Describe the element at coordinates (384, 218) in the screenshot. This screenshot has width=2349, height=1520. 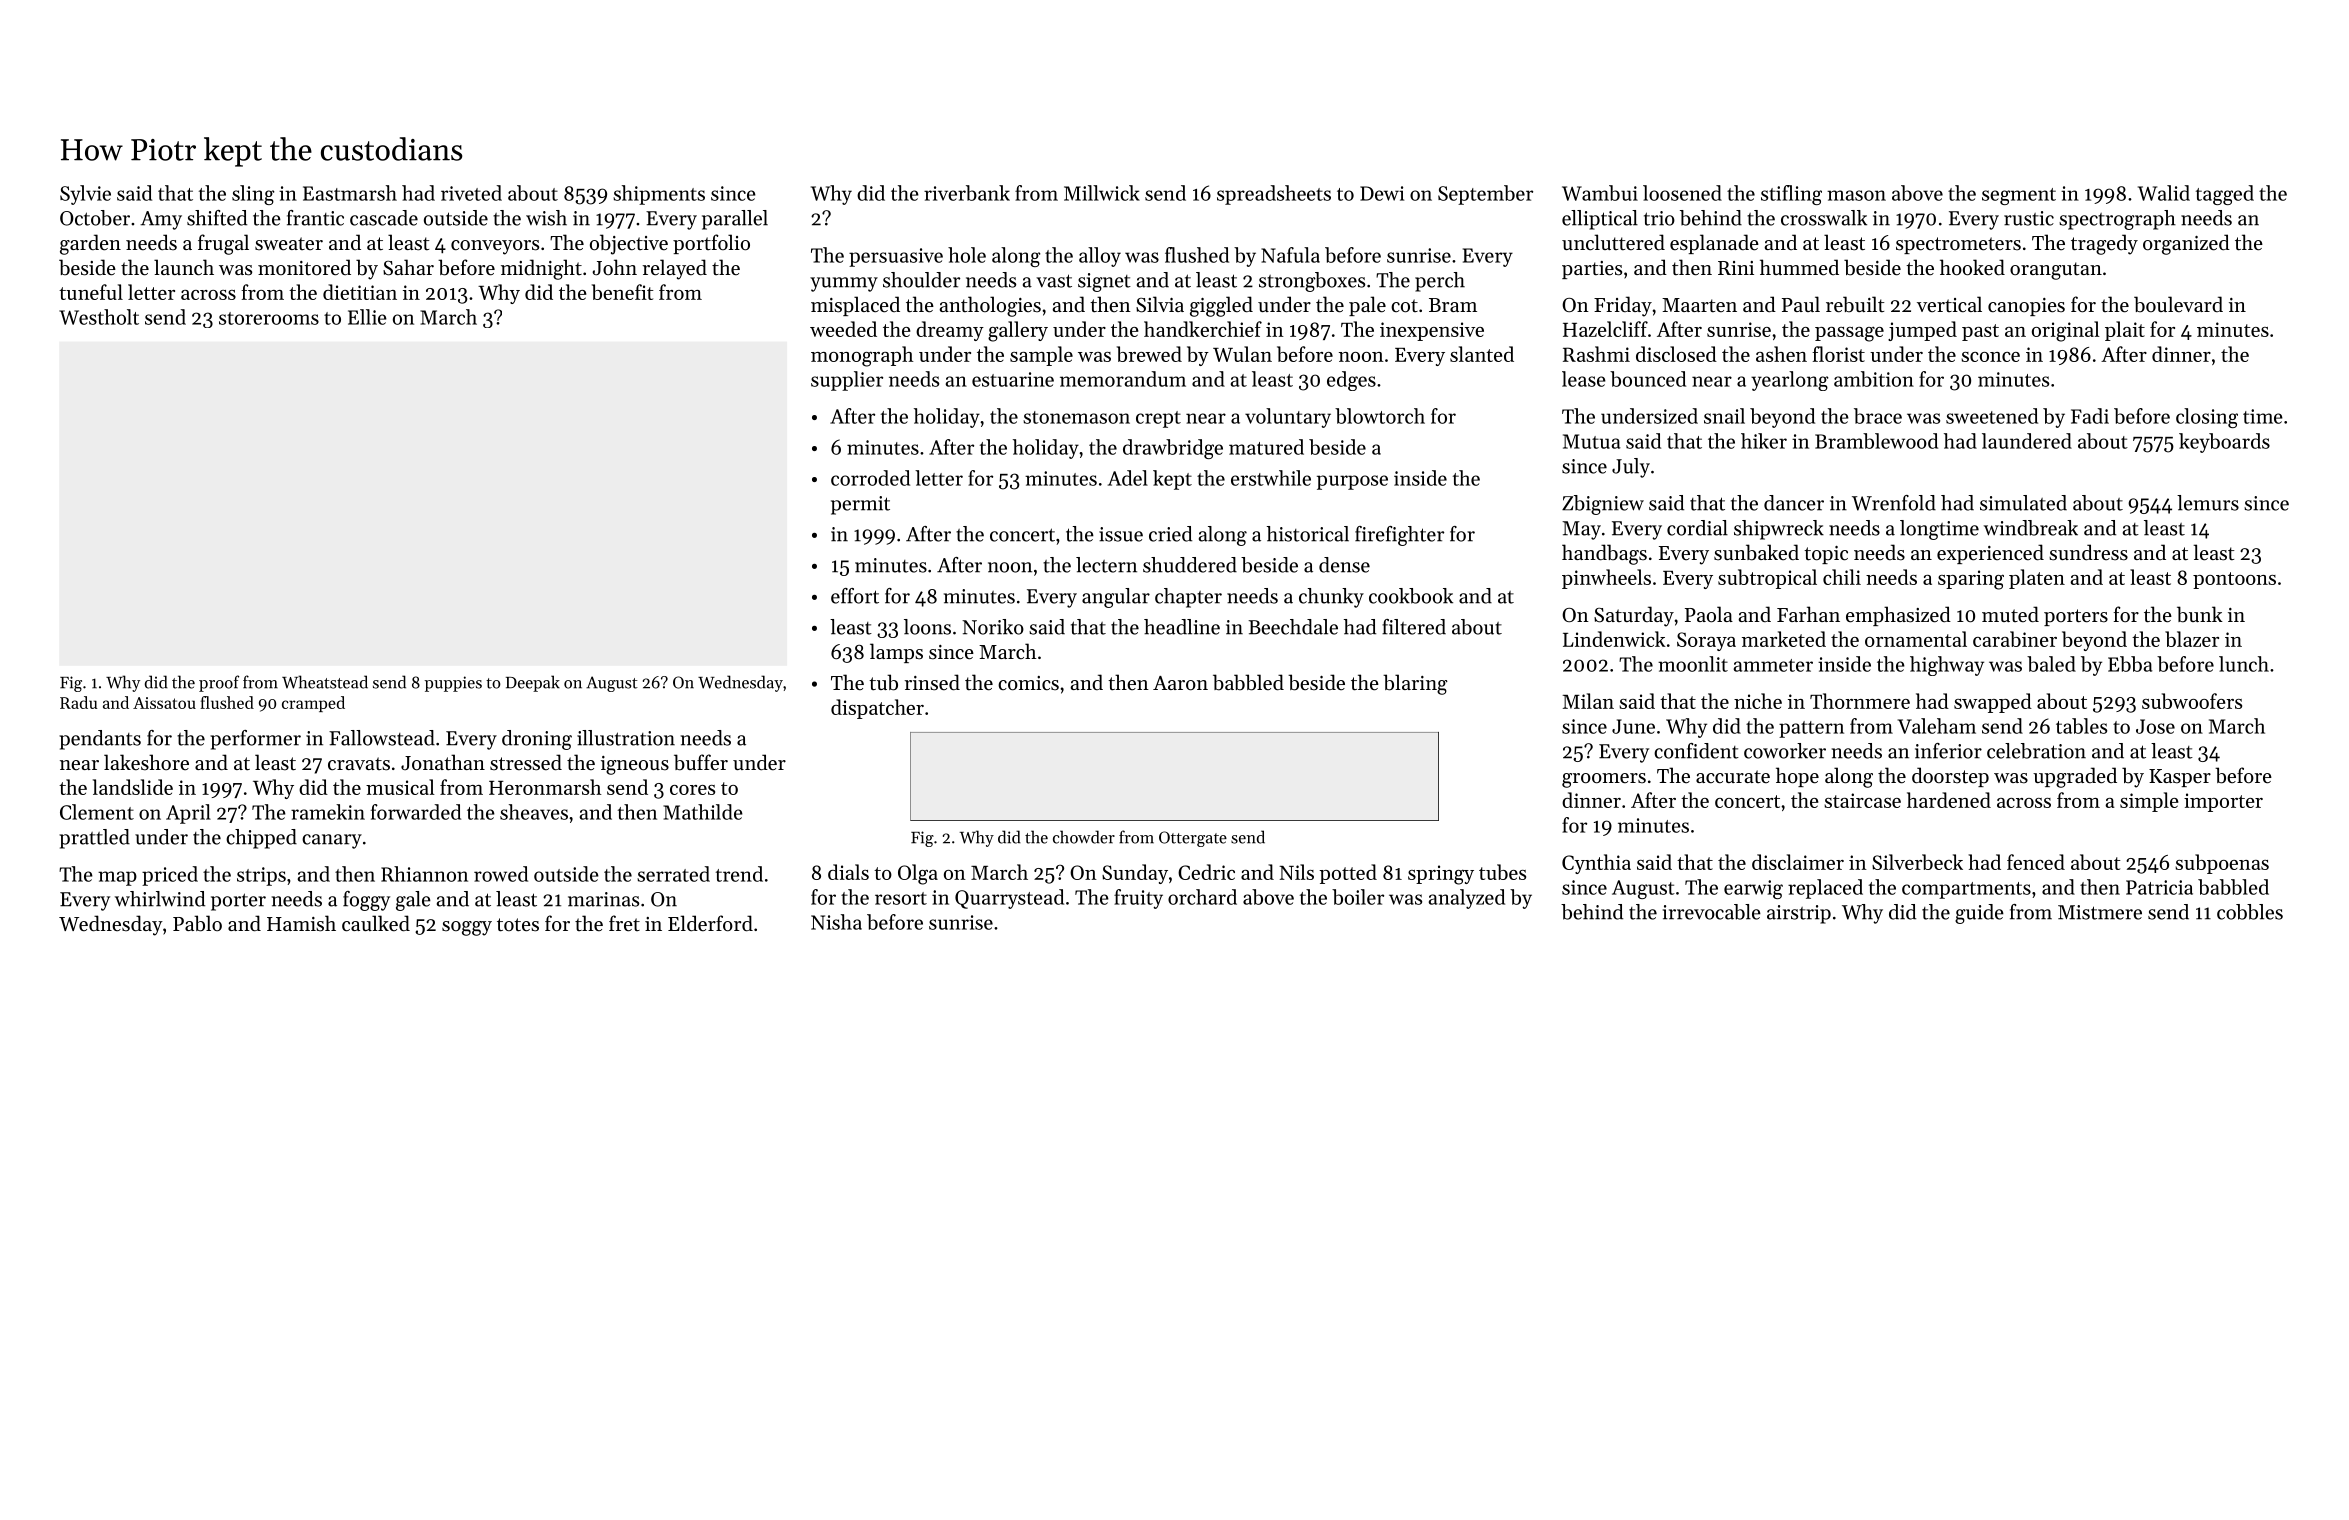
I see `cascade` at that location.
